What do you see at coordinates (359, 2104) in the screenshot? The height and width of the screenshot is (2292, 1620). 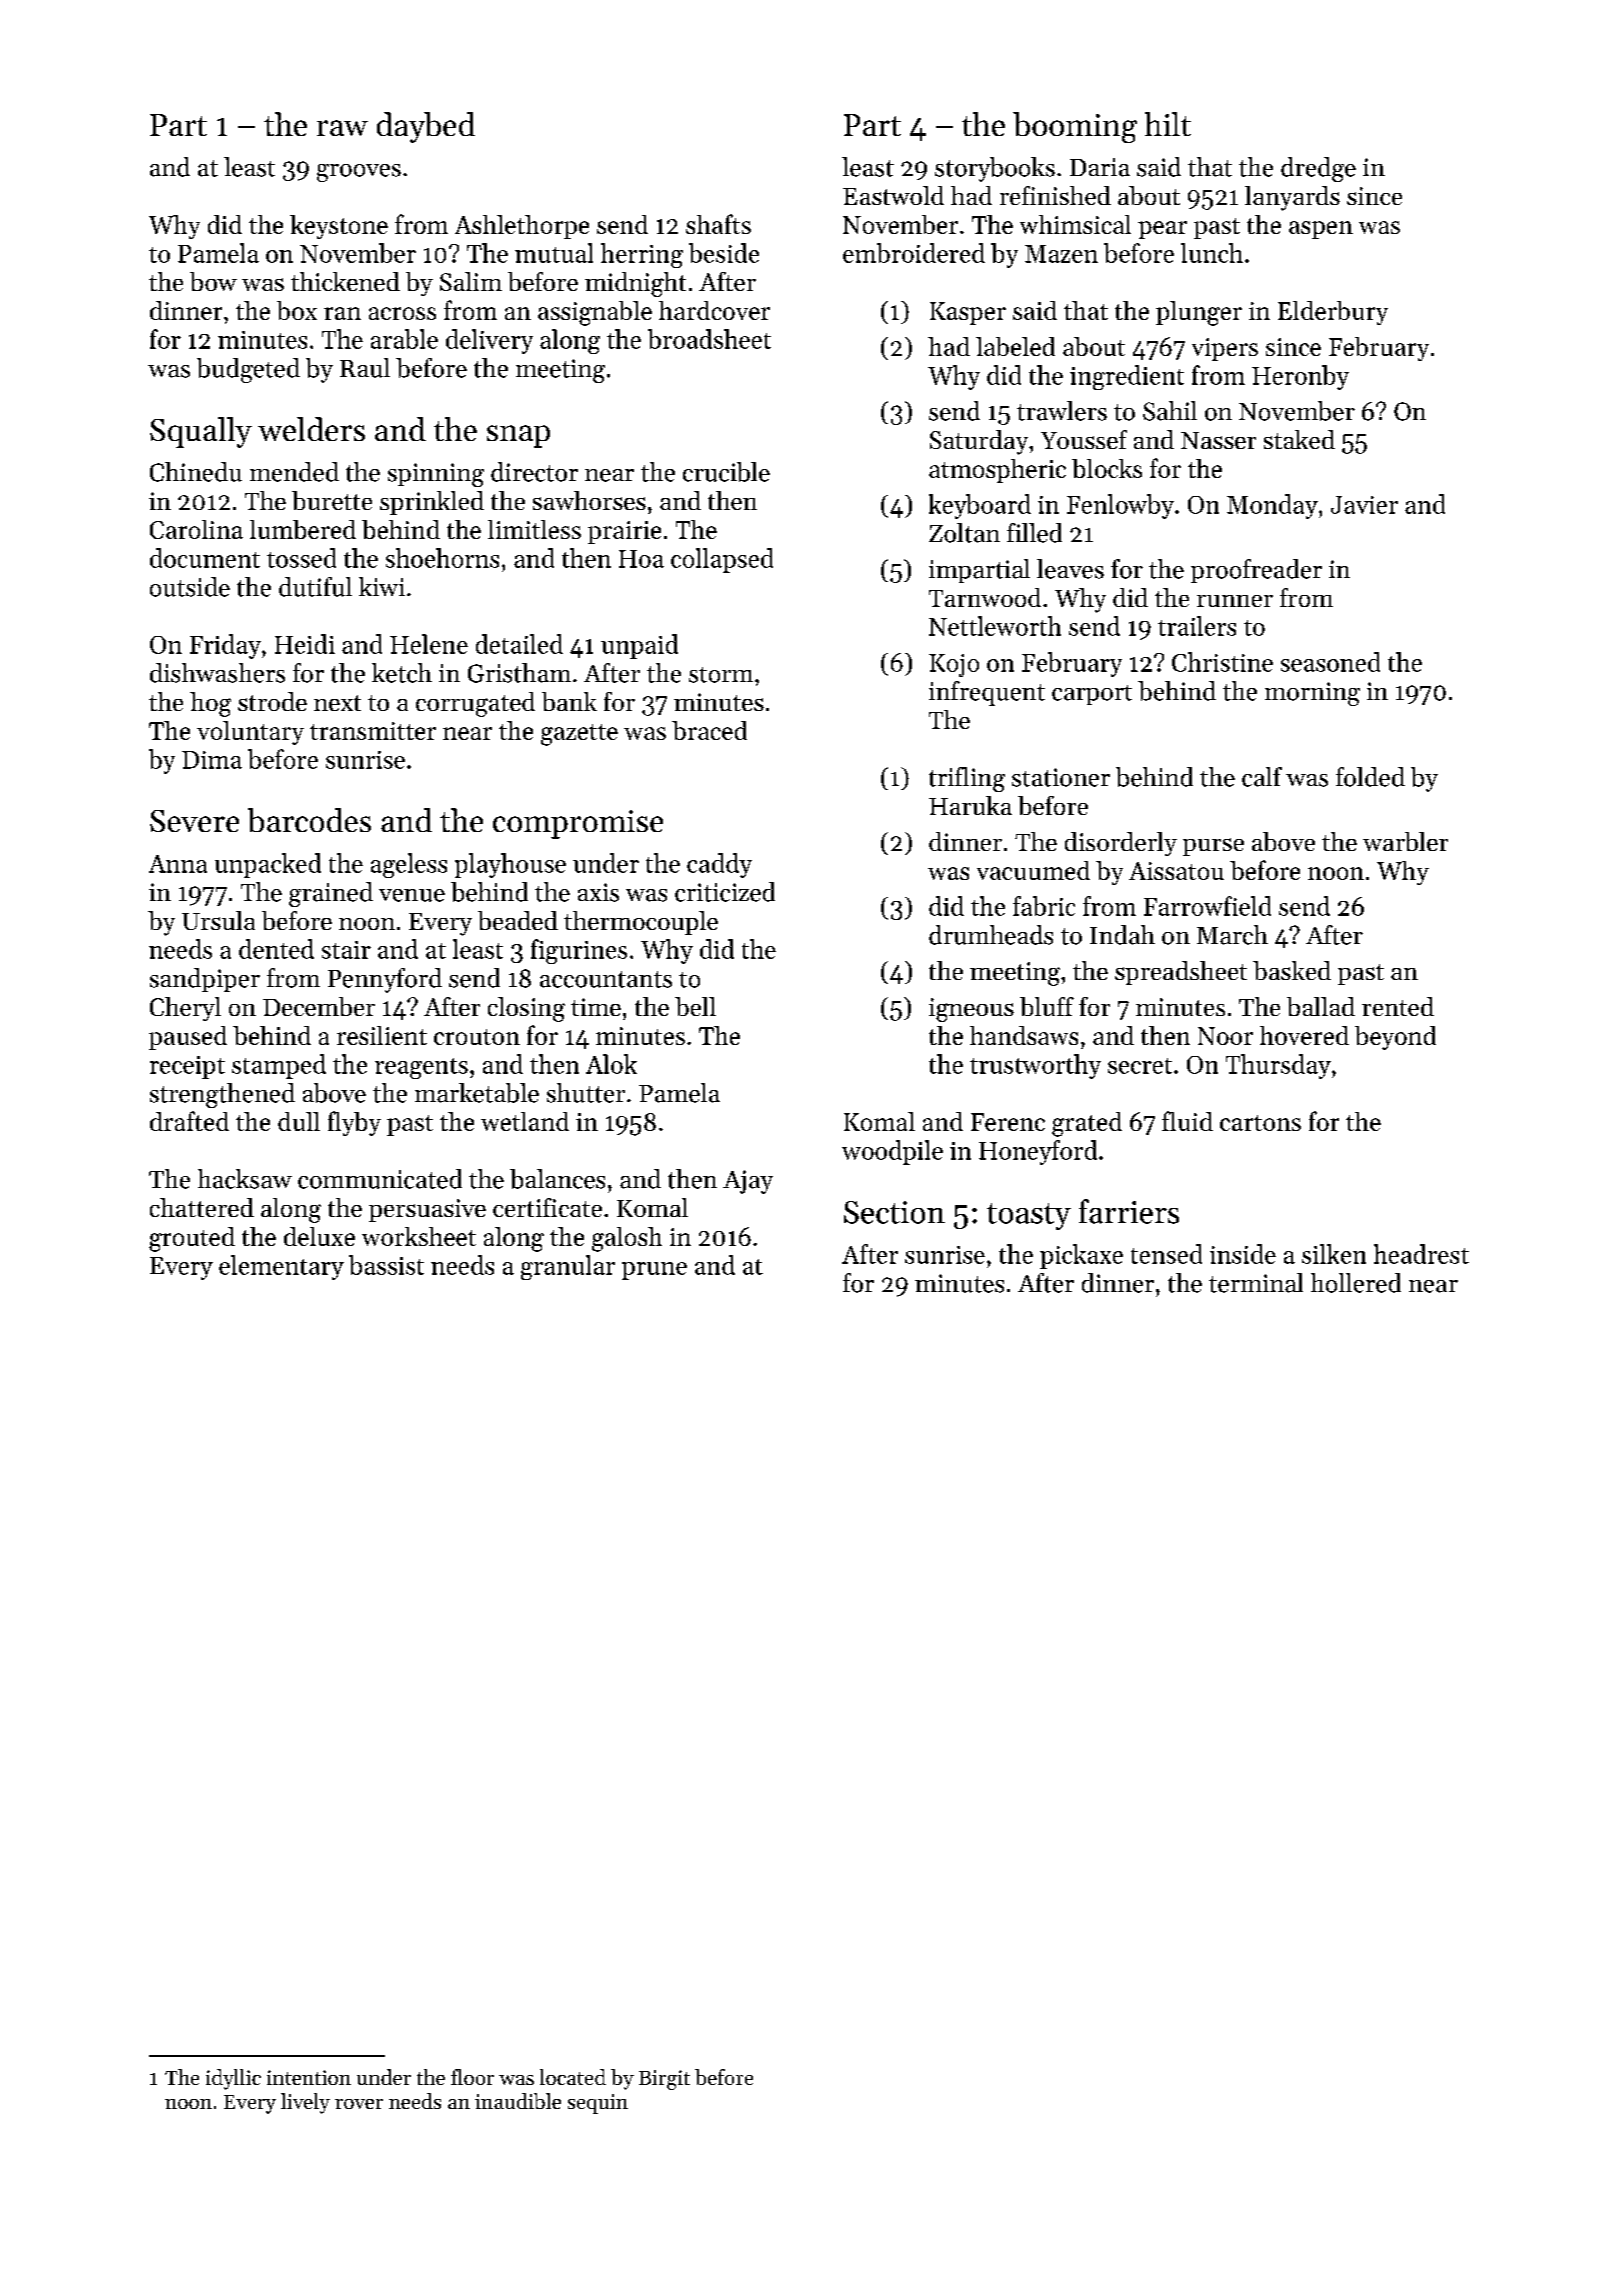 I see `rover` at bounding box center [359, 2104].
